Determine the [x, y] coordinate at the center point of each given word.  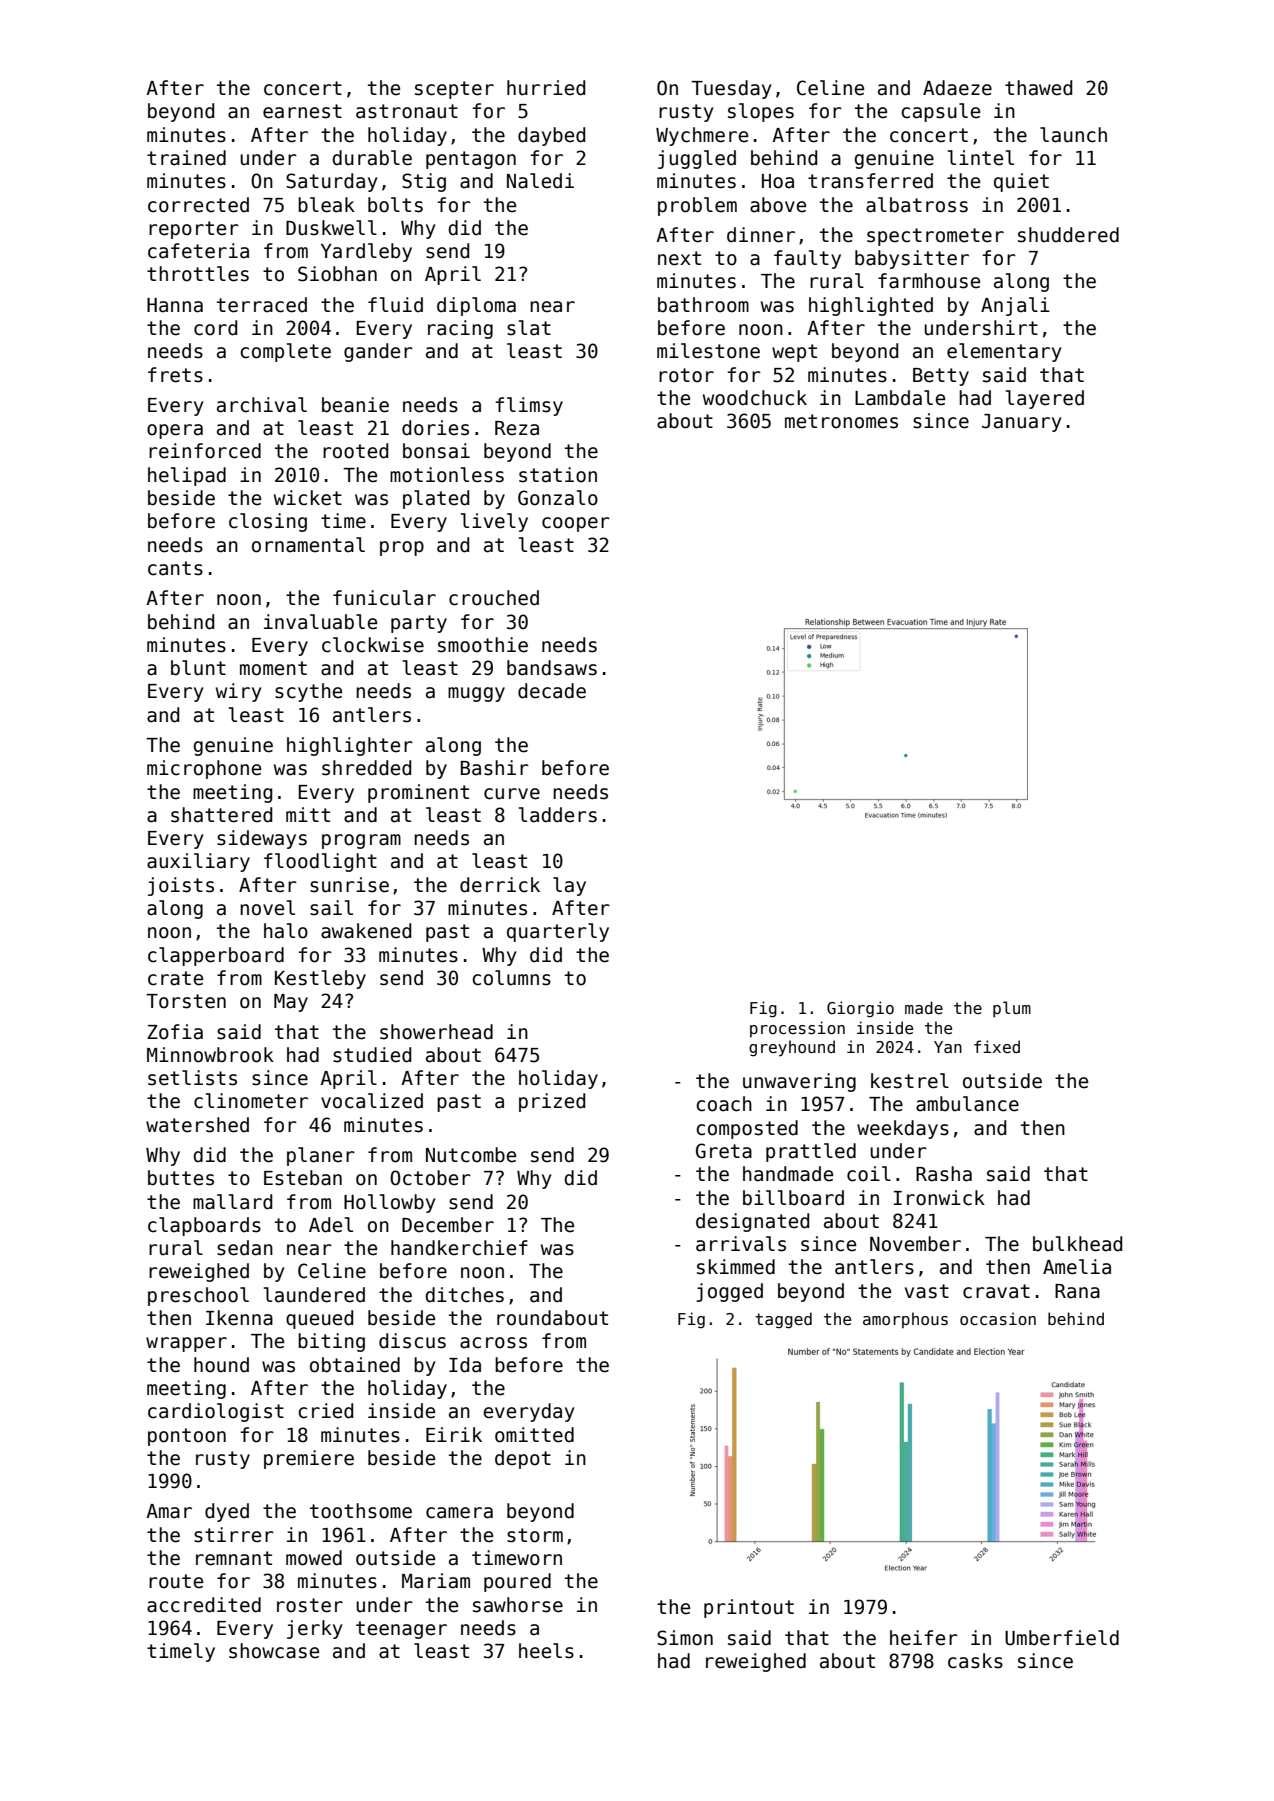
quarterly [558, 932]
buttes [181, 1178]
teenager [401, 1630]
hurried [546, 88]
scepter [454, 90]
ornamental [308, 545]
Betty [941, 377]
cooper [576, 524]
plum [1012, 1009]
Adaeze [957, 88]
